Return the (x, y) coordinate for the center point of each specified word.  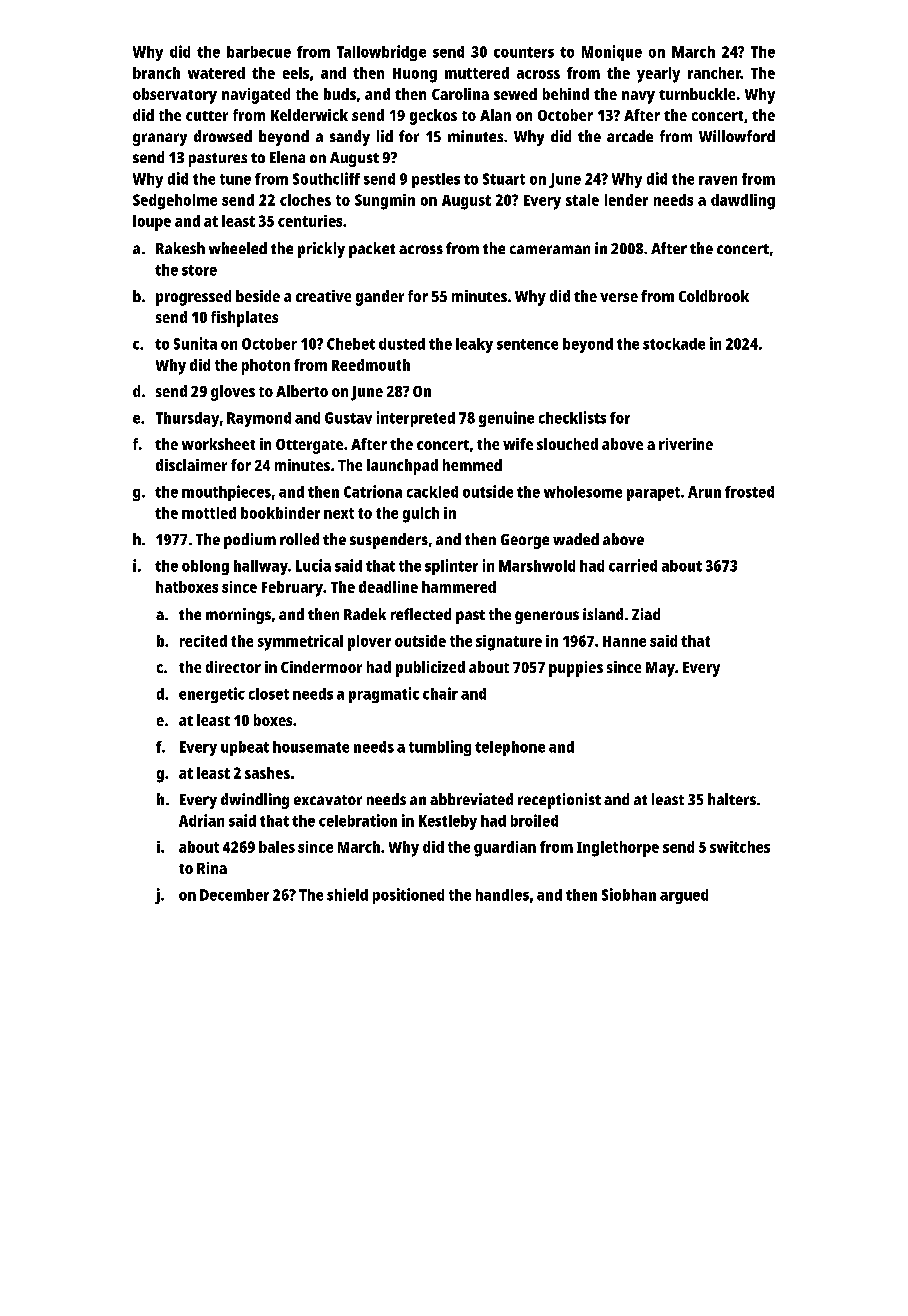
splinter (451, 567)
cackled (432, 492)
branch (156, 73)
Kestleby (448, 822)
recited (203, 641)
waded (576, 539)
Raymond (259, 419)
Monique (612, 53)
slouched (567, 444)
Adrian (201, 820)
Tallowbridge (381, 53)
